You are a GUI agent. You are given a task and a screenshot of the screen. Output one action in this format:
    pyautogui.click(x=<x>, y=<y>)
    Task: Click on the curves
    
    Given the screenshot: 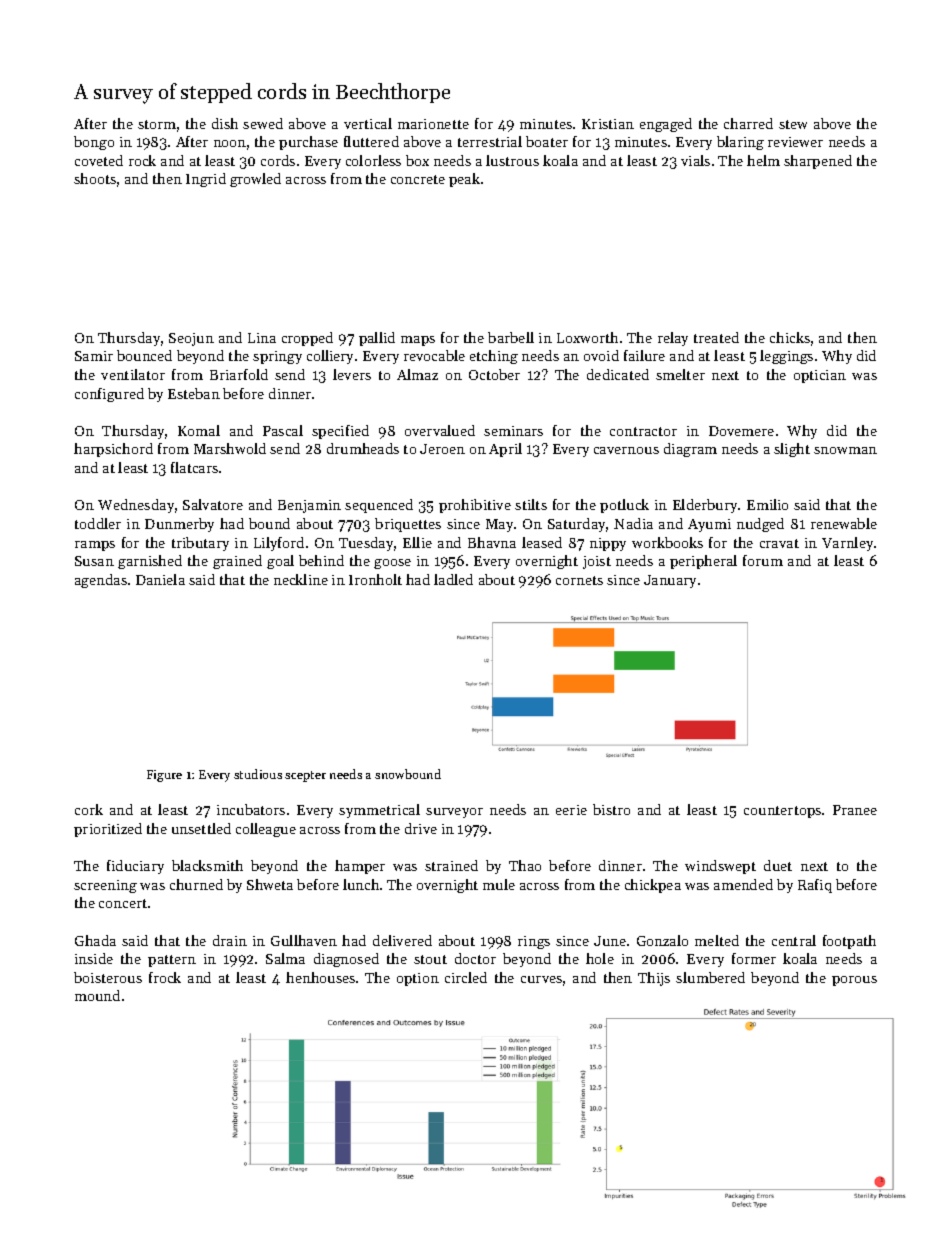 What is the action you would take?
    pyautogui.click(x=541, y=979)
